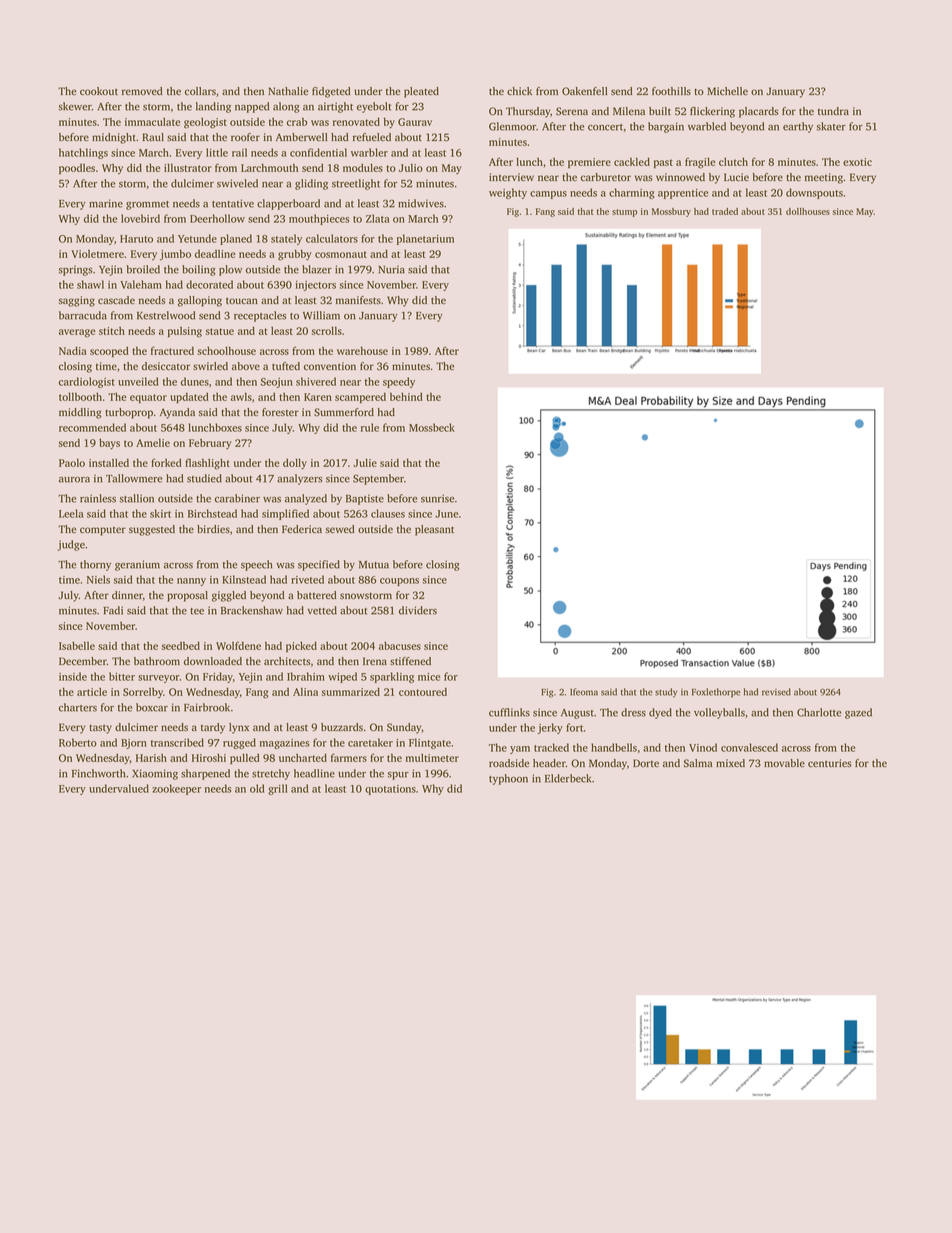 This screenshot has height=1233, width=952. Describe the element at coordinates (200, 91) in the screenshot. I see `collars` at that location.
